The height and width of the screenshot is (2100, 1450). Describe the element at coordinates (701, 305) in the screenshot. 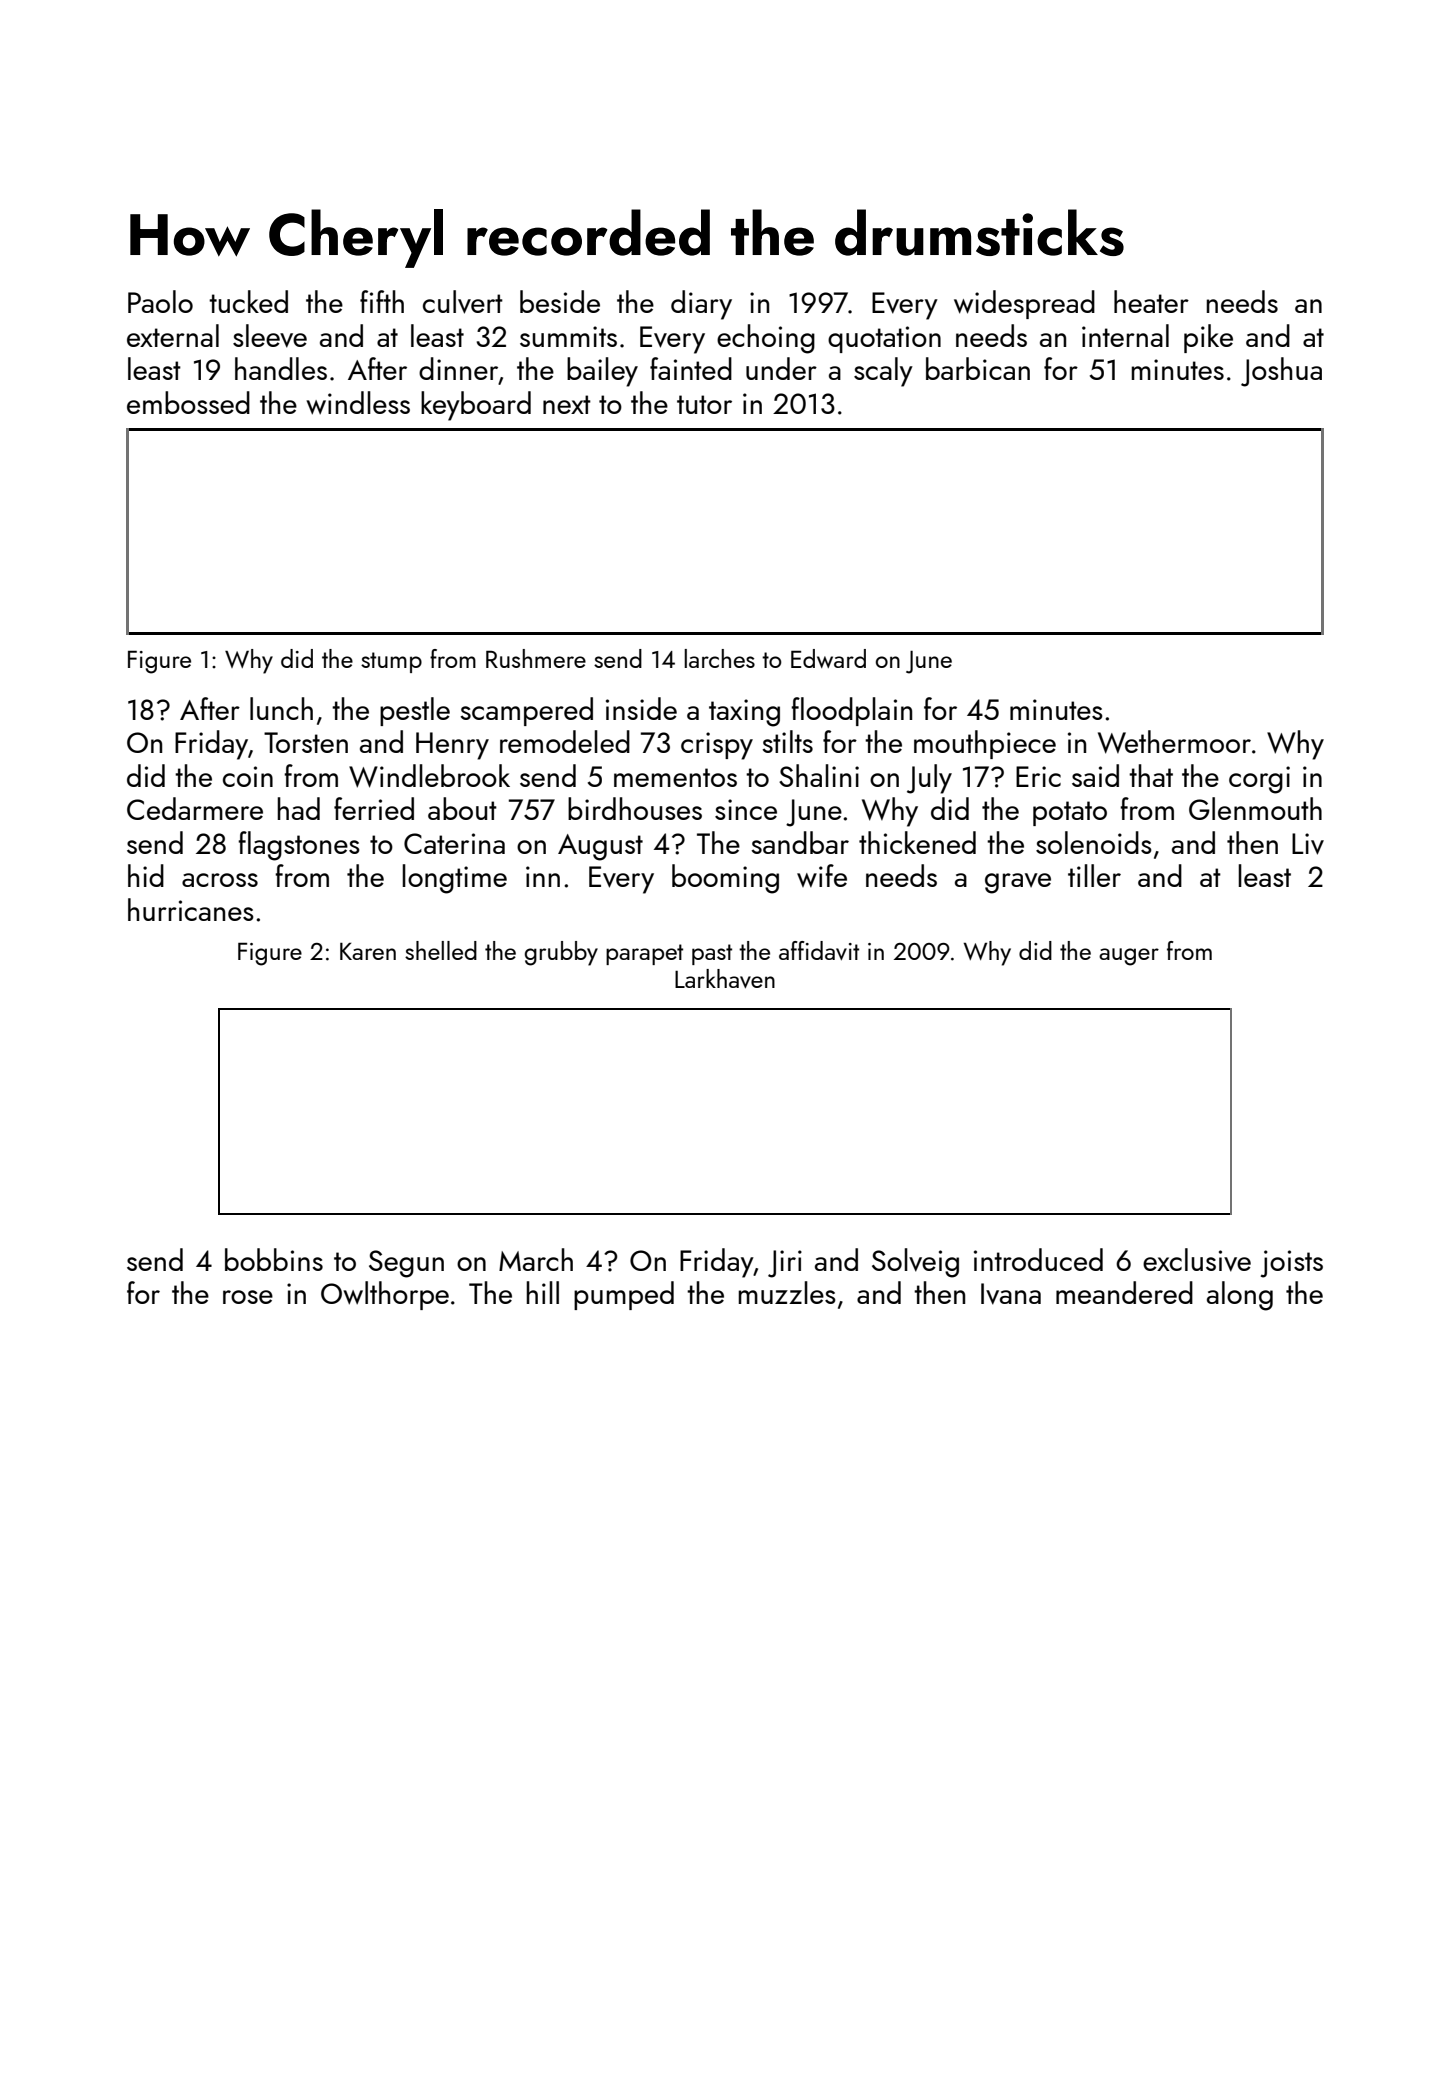

I see `diary` at that location.
